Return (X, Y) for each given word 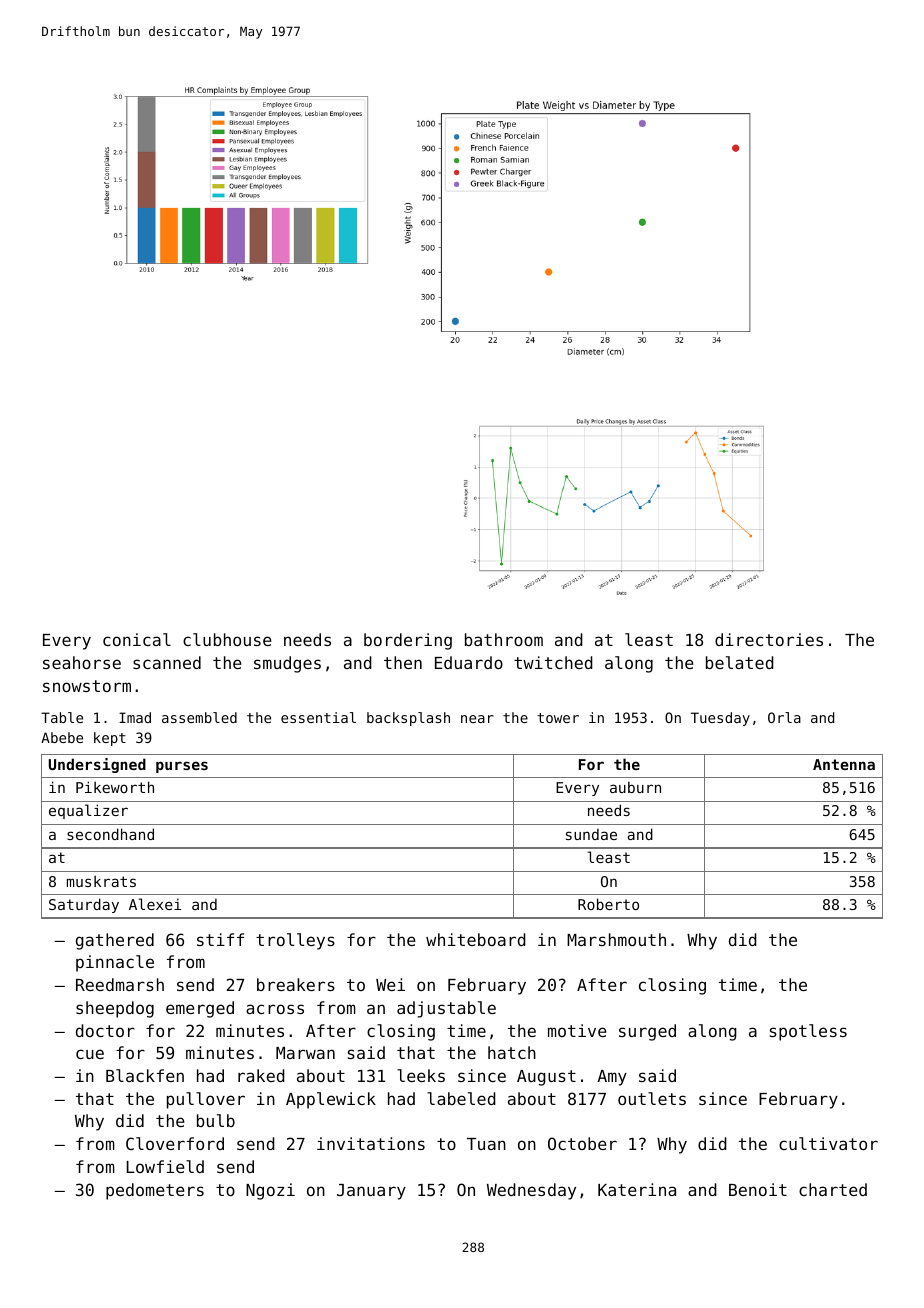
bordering (408, 641)
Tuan (486, 1144)
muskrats (101, 881)
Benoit (758, 1189)
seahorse (82, 662)
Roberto (608, 904)
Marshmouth (616, 939)
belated (740, 662)
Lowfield (165, 1166)
